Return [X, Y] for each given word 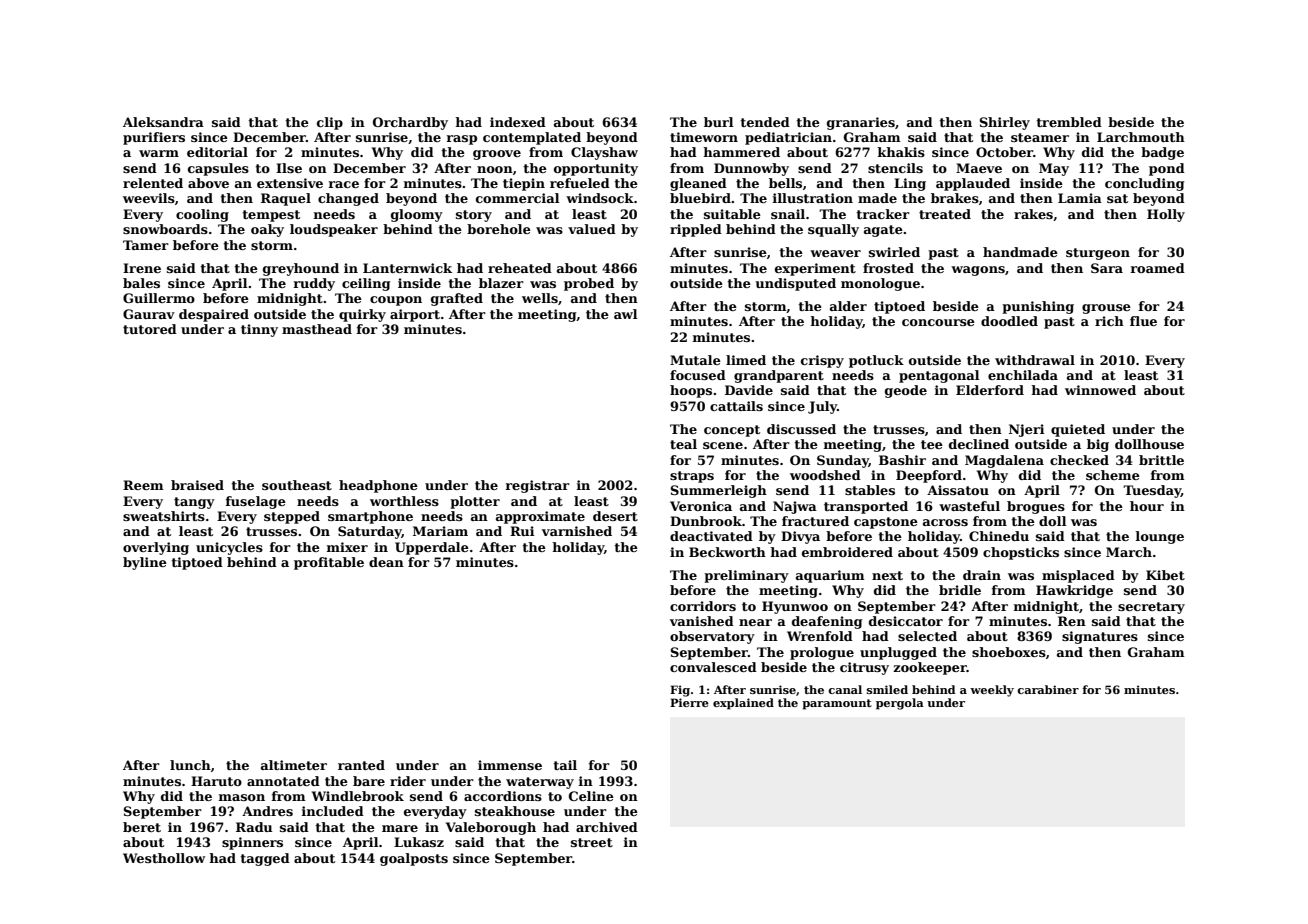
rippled [696, 230]
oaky [267, 230]
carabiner [1048, 689]
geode [906, 391]
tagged [265, 859]
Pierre [689, 702]
